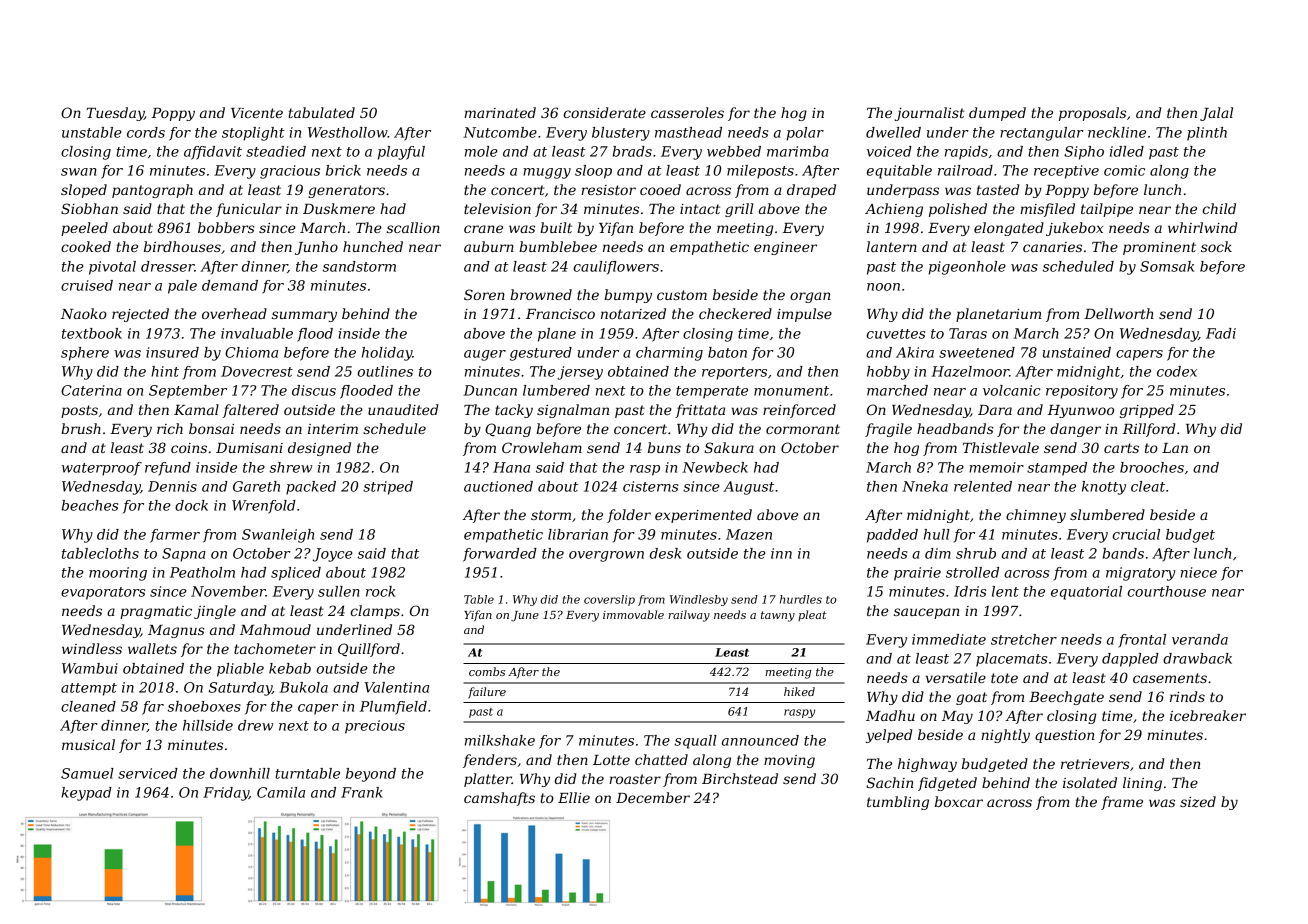 The width and height of the page is (1308, 924). What do you see at coordinates (89, 208) in the page?
I see `Siobhan` at bounding box center [89, 208].
